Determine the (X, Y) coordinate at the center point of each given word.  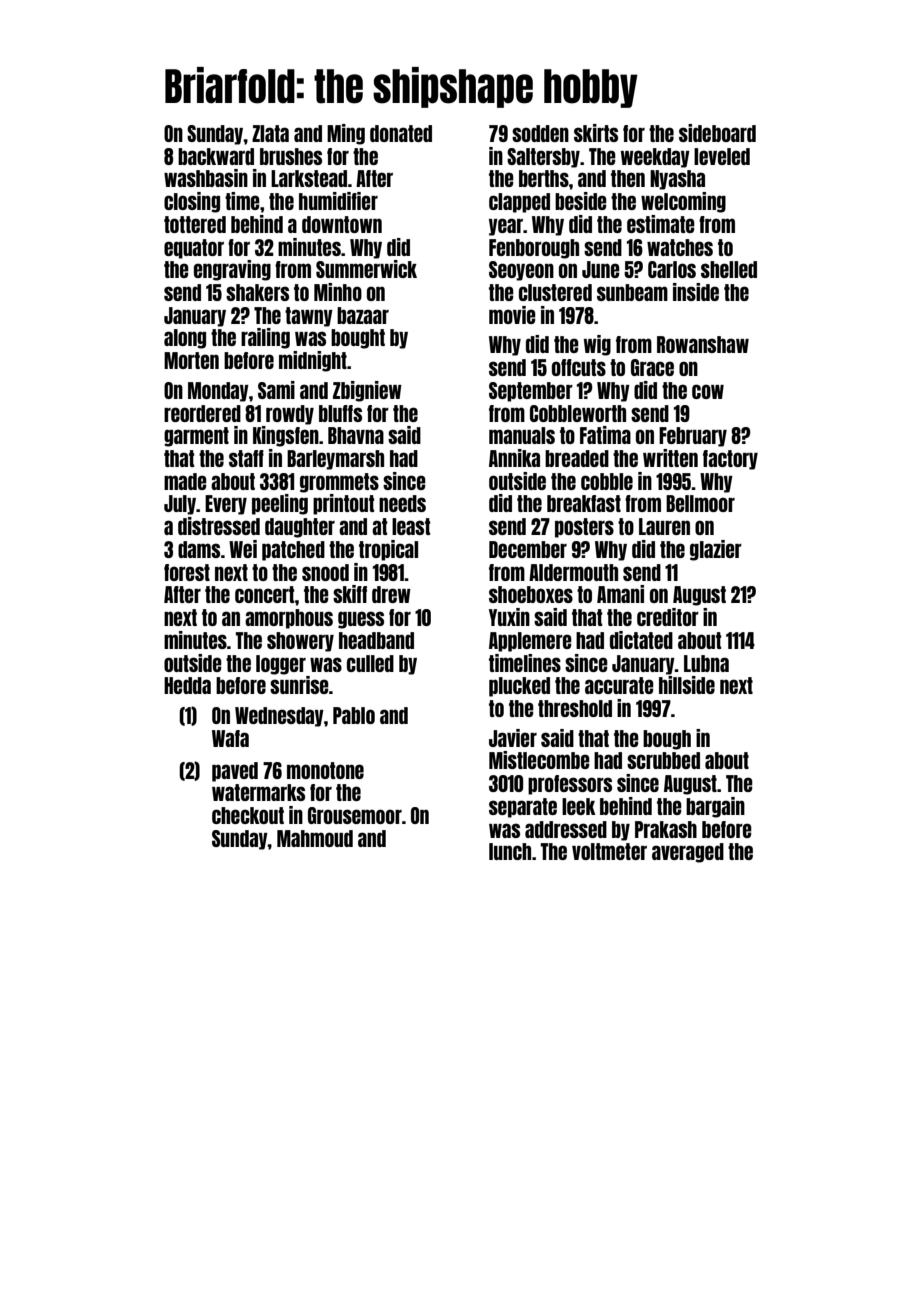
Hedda (187, 685)
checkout (248, 815)
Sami (276, 390)
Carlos (672, 269)
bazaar (363, 315)
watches (680, 247)
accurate (619, 685)
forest (187, 572)
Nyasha (677, 180)
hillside (687, 685)
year (506, 227)
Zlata (270, 133)
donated (401, 133)
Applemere (530, 642)
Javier (513, 738)
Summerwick (366, 269)
